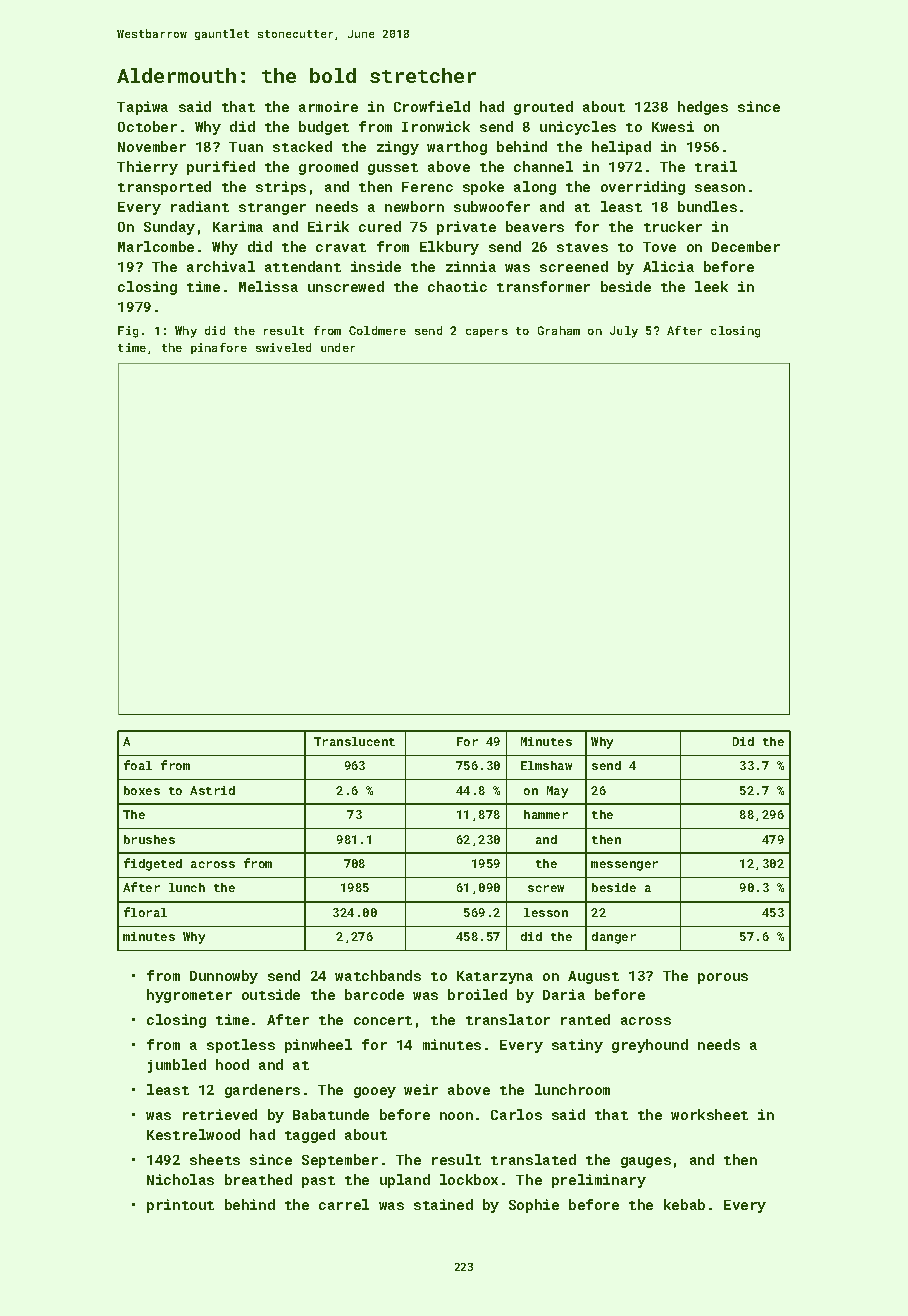 The image size is (908, 1316). I want to click on boxes, so click(142, 790).
